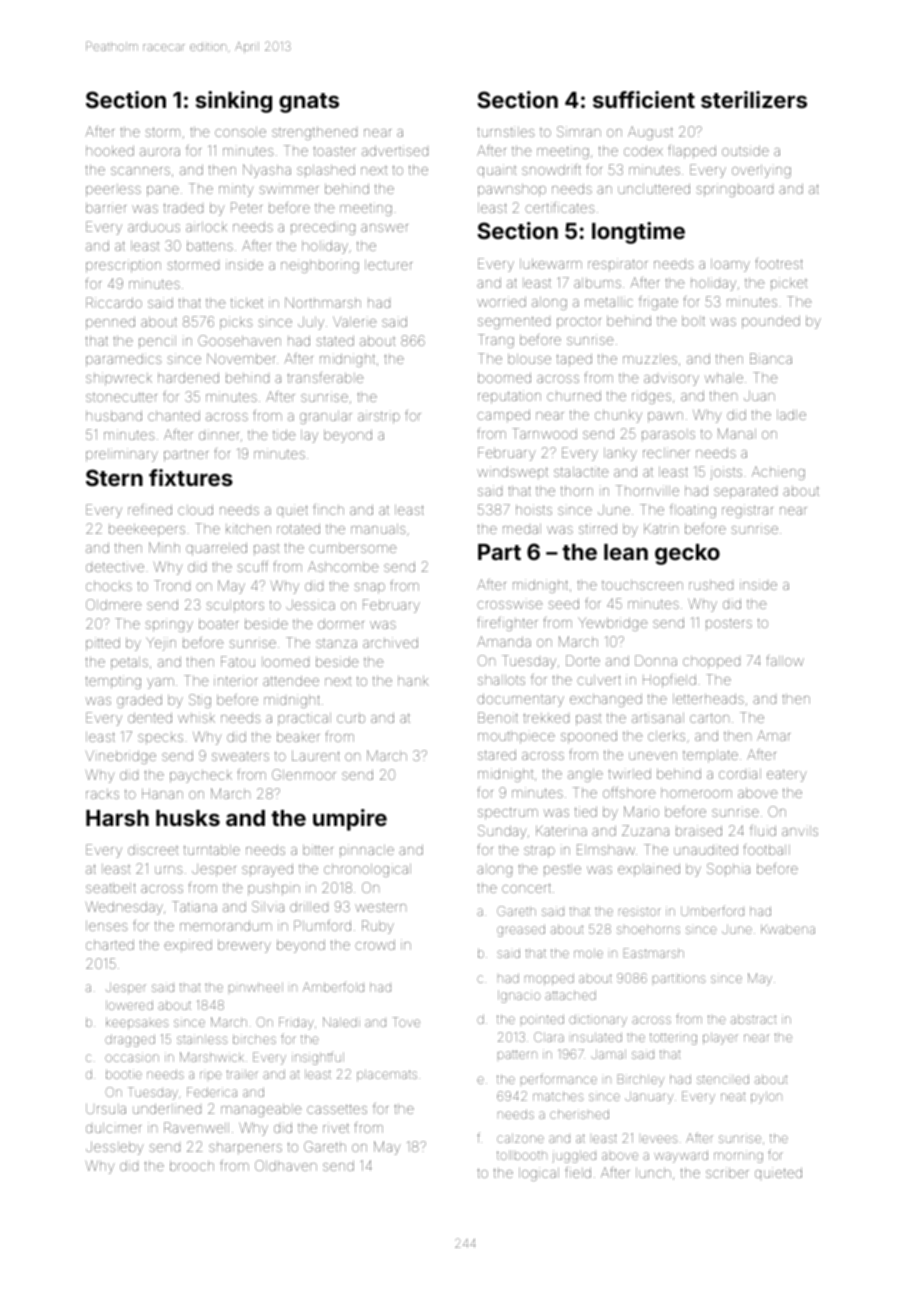 The width and height of the screenshot is (908, 1316). Describe the element at coordinates (123, 360) in the screenshot. I see `paramedics` at that location.
